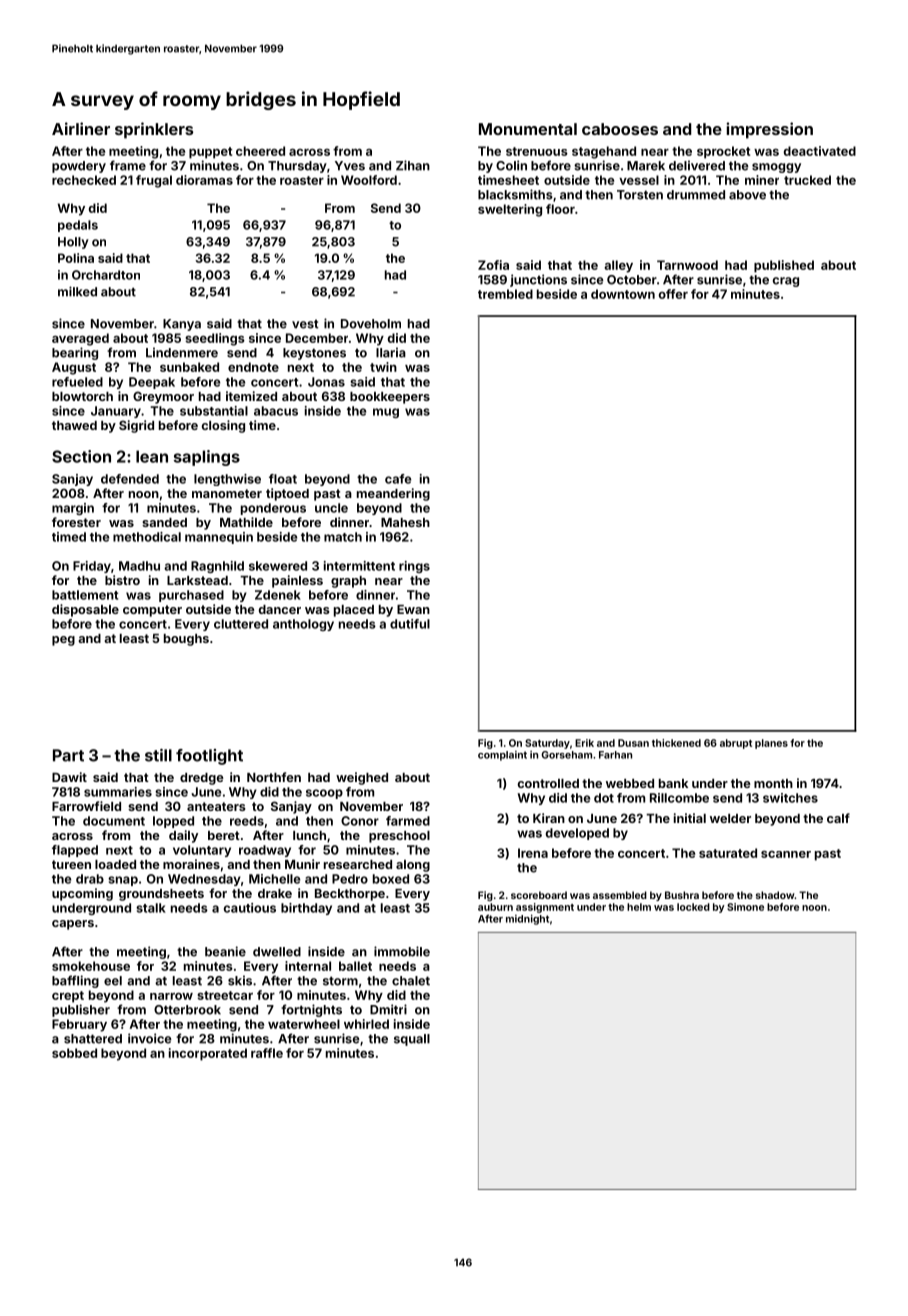 The image size is (908, 1316). What do you see at coordinates (240, 980) in the screenshot?
I see `skis` at bounding box center [240, 980].
